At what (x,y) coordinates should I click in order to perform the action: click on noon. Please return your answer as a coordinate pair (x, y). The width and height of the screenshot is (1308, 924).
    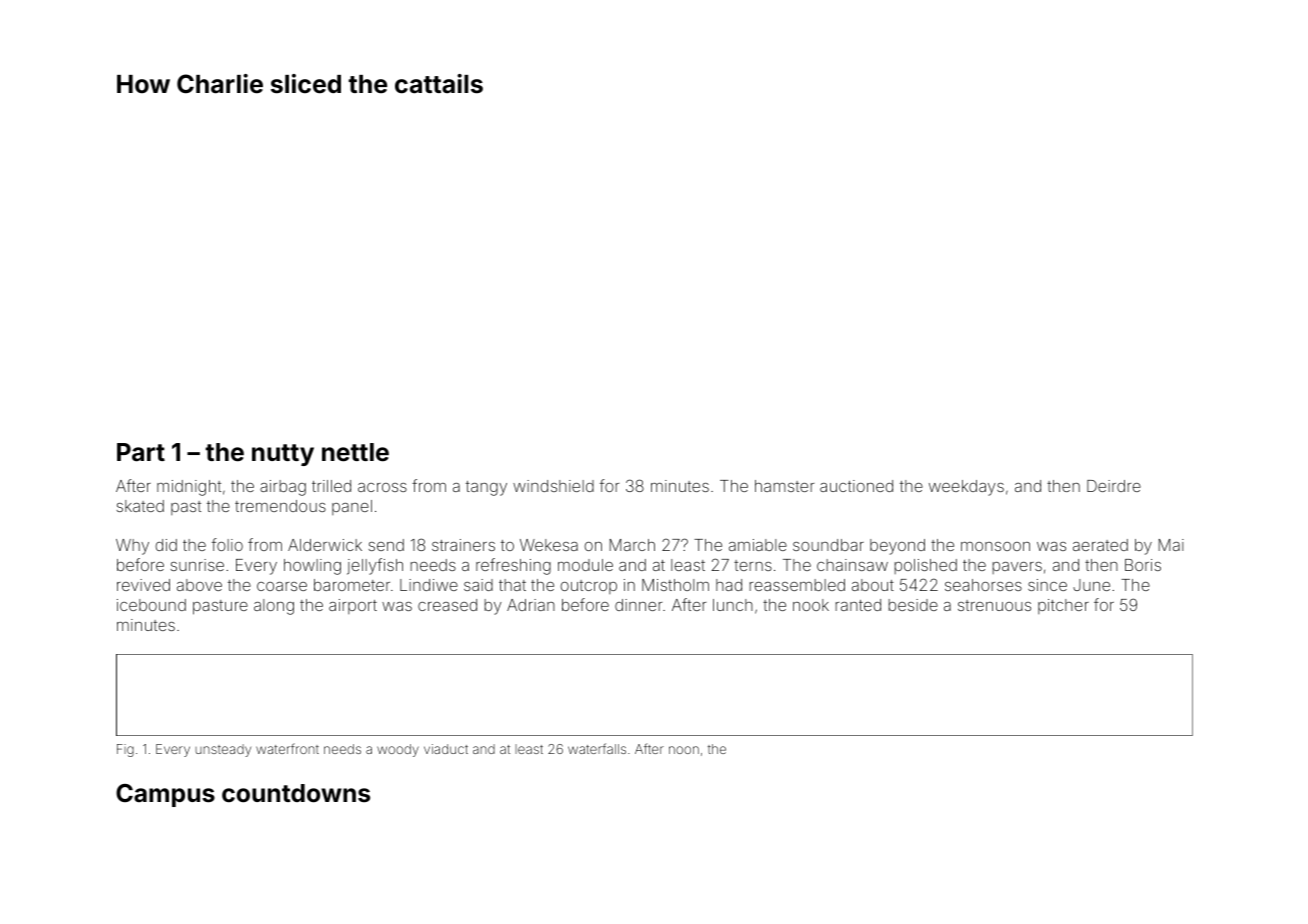
    Looking at the image, I should click on (684, 750).
